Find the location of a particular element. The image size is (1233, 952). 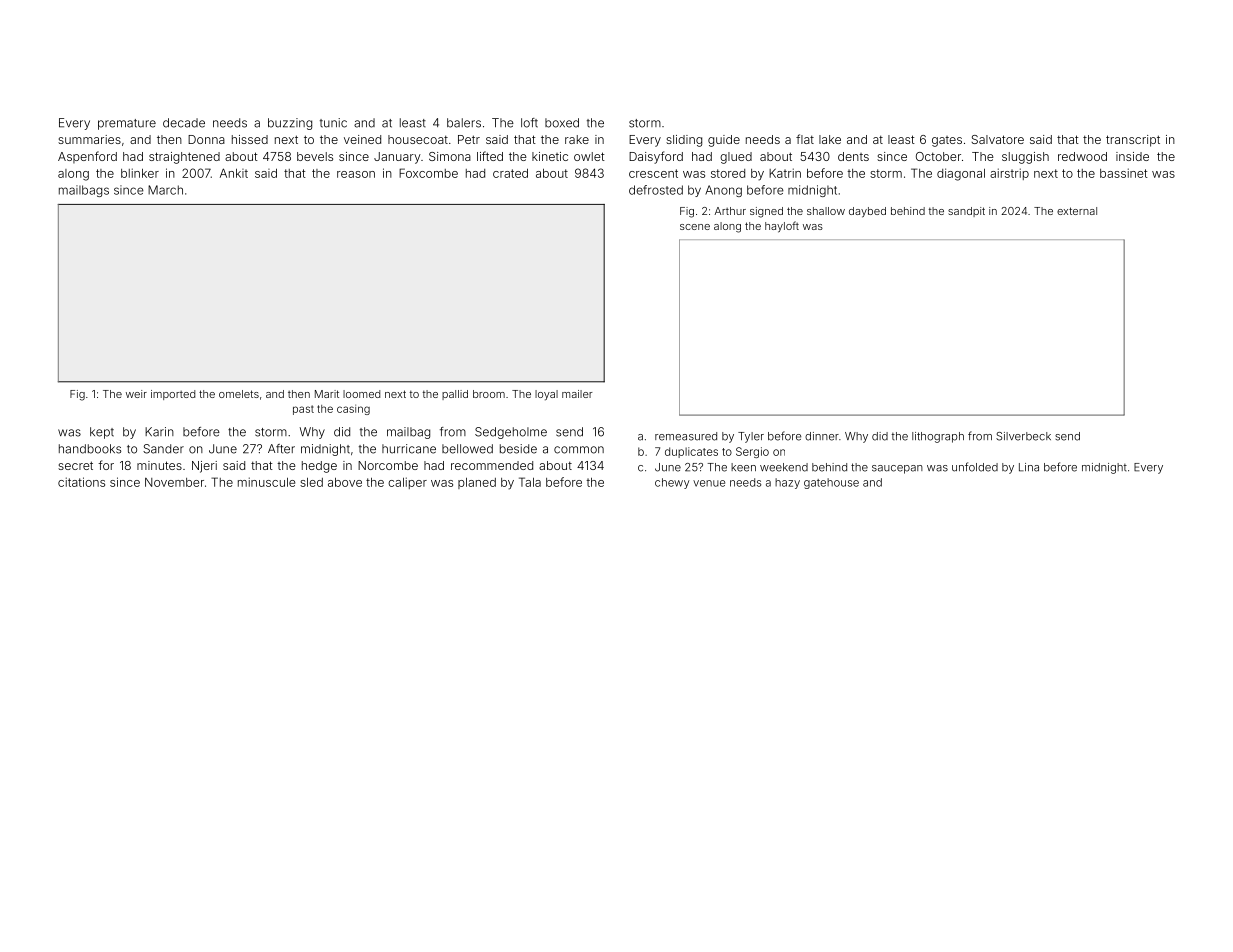

sled is located at coordinates (311, 482).
